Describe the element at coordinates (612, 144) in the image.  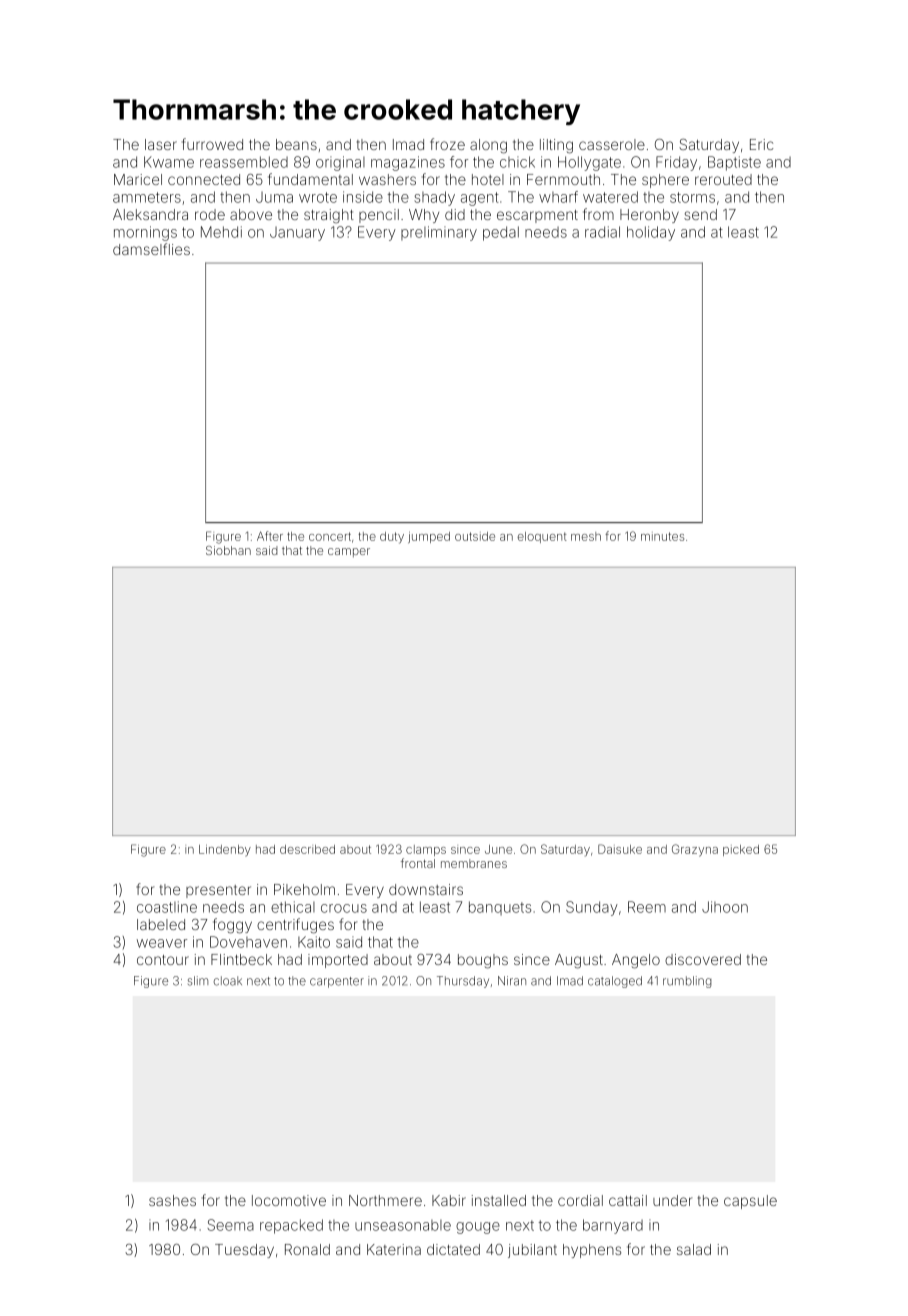
I see `casserole` at that location.
